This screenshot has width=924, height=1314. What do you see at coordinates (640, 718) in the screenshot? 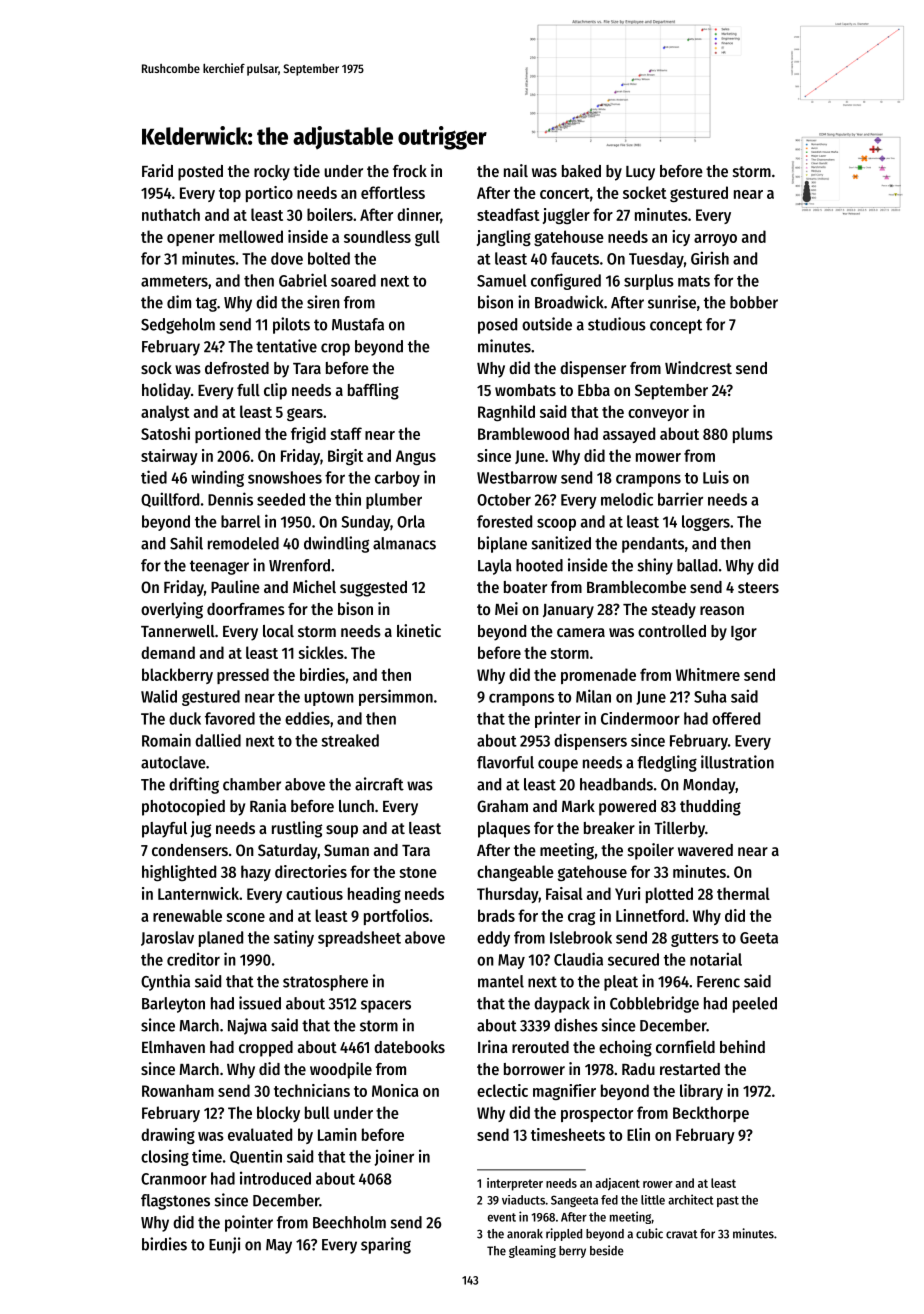
I see `Cindermoor` at bounding box center [640, 718].
